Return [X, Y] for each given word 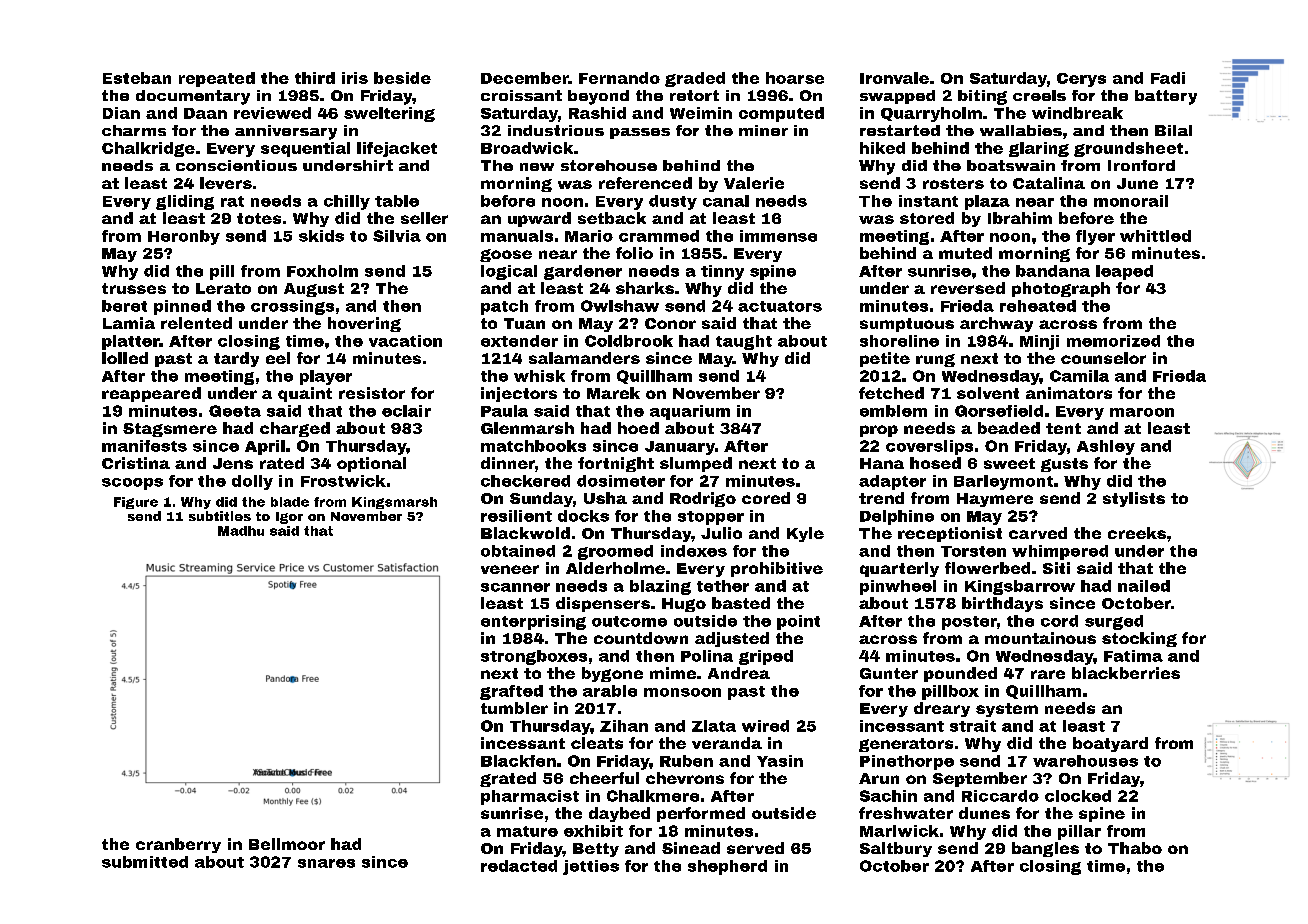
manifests [144, 446]
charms [134, 130]
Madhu [241, 531]
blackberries [1126, 673]
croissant [521, 95]
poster [969, 623]
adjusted [732, 639]
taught [744, 342]
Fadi [1168, 78]
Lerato [223, 288]
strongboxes [534, 657]
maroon [1142, 412]
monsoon [682, 692]
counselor [1103, 358]
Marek [613, 393]
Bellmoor [287, 844]
